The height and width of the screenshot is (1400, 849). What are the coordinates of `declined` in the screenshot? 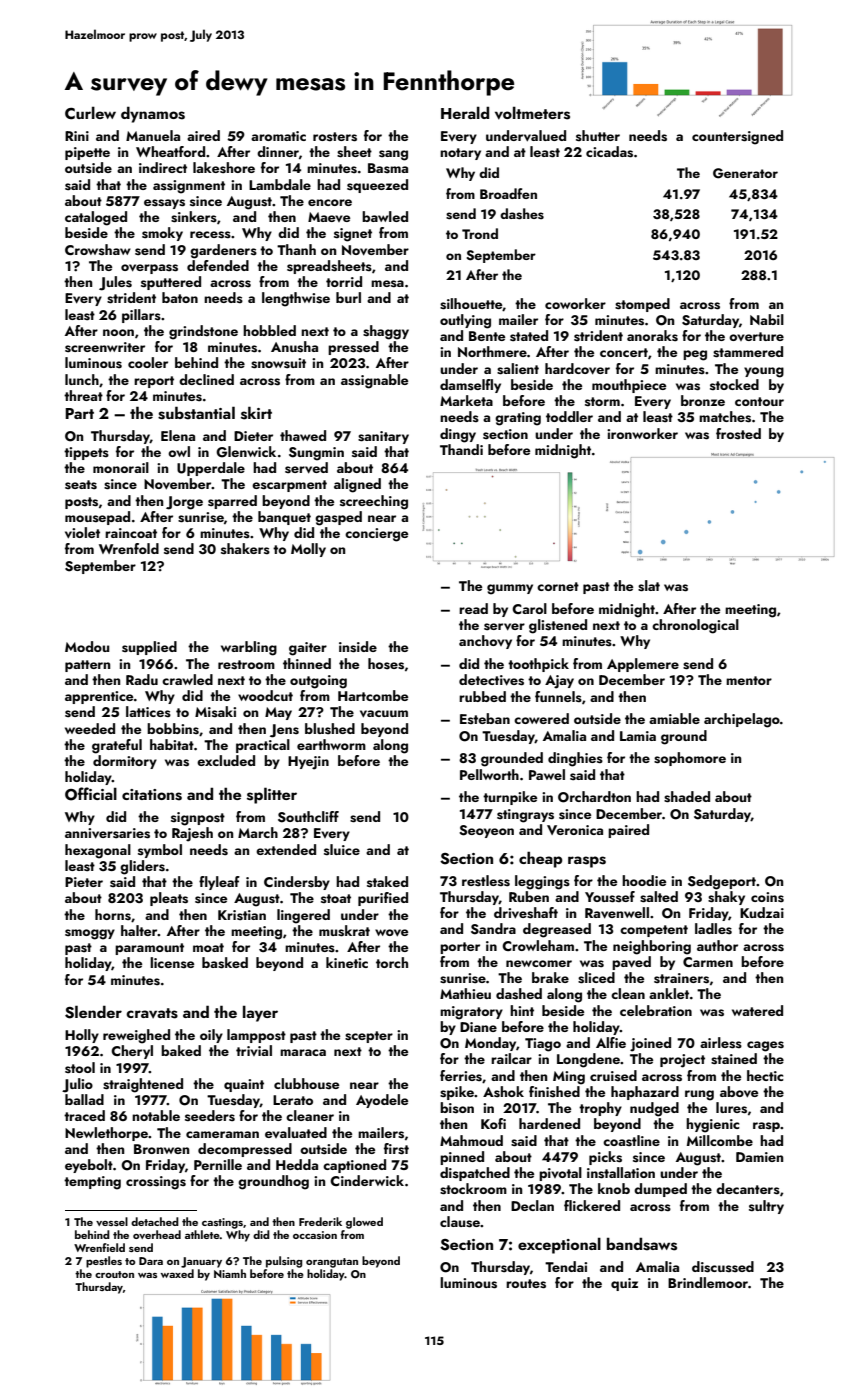 It's located at (206, 379).
